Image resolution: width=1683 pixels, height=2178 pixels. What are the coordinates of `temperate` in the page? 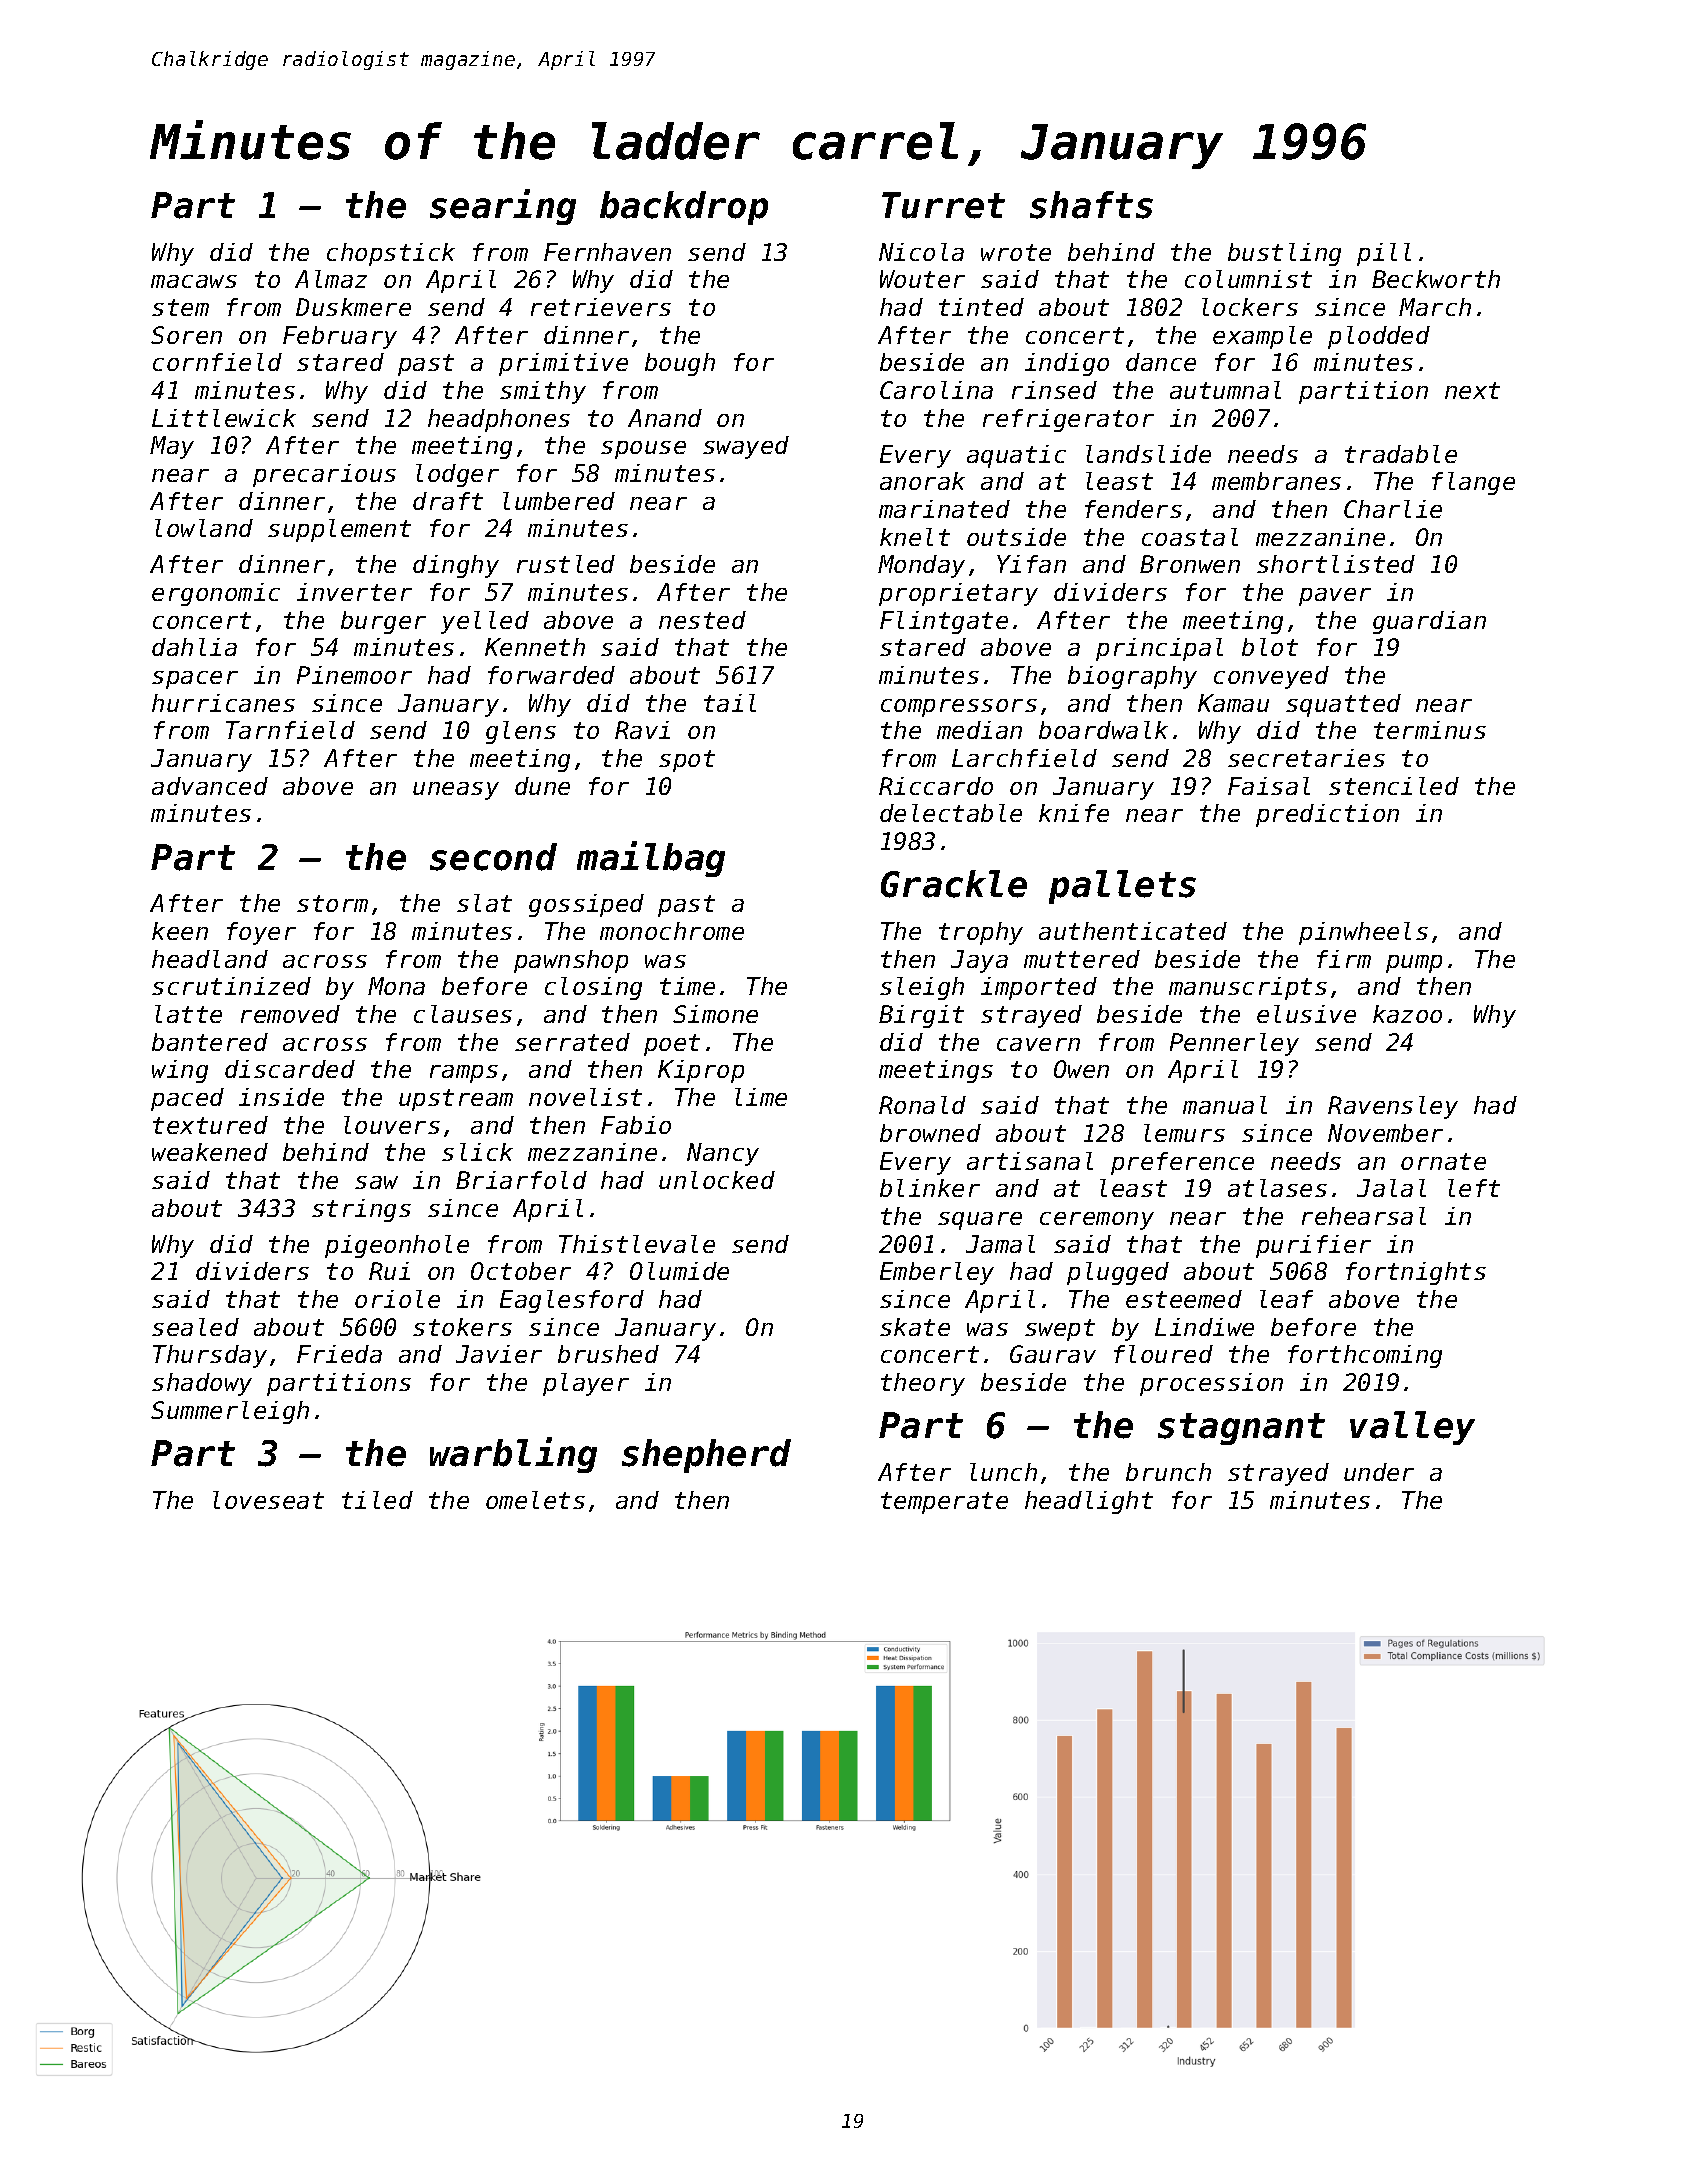 It's located at (944, 1503).
